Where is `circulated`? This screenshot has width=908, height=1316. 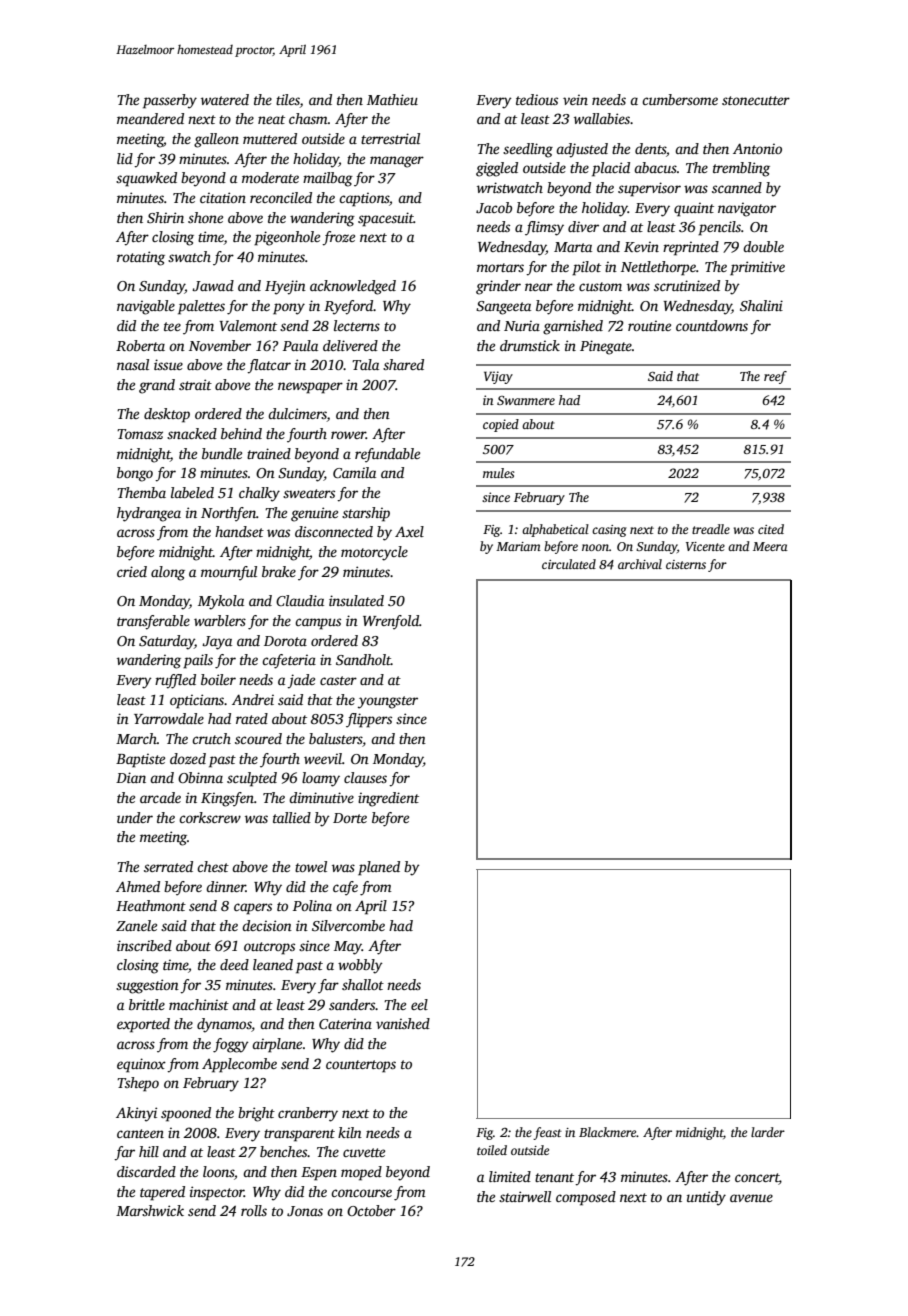
circulated is located at coordinates (569, 564).
